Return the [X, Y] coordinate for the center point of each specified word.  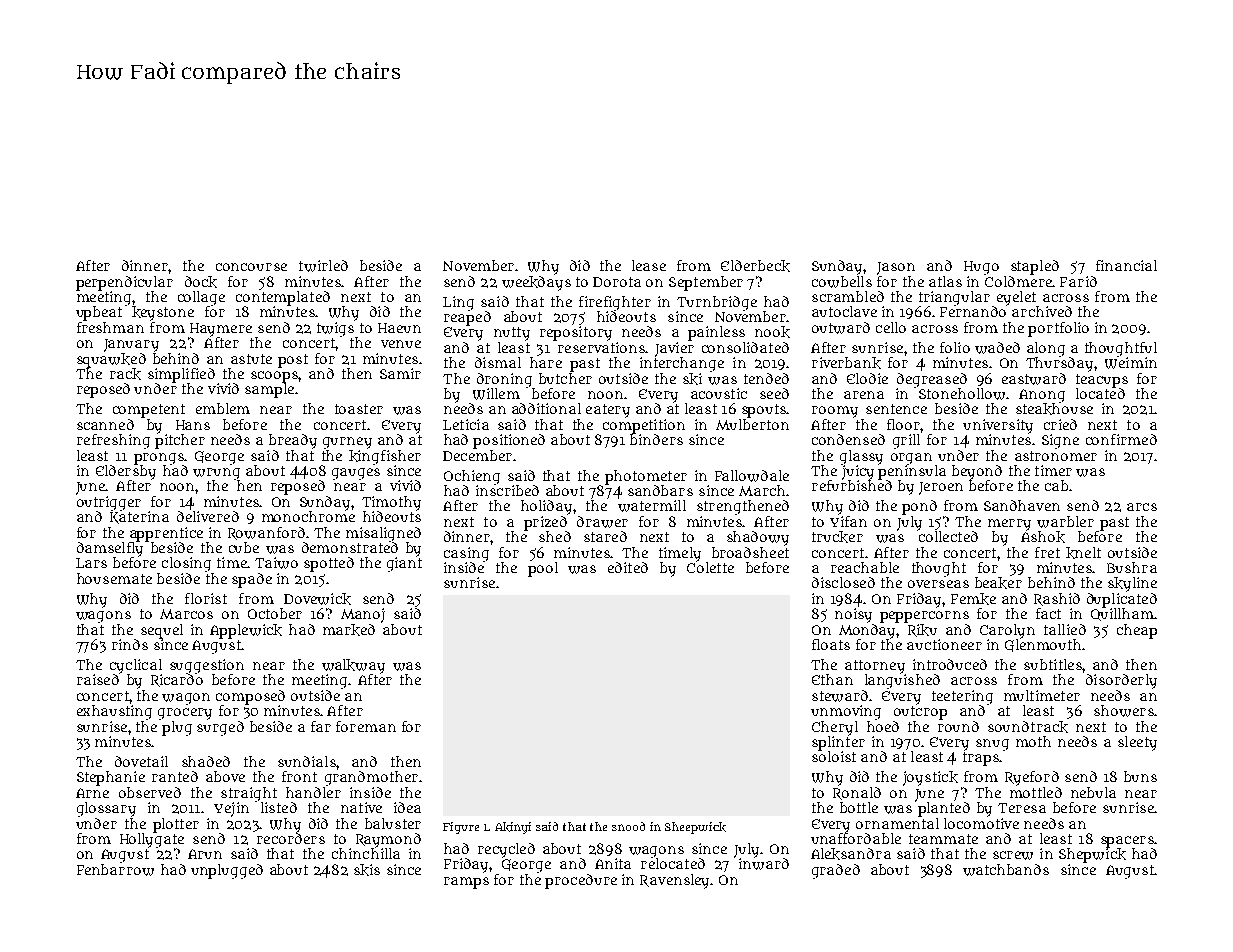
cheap [1137, 631]
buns [1140, 776]
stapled [1035, 267]
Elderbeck [755, 266]
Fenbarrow [115, 870]
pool [543, 569]
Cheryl [835, 728]
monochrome [308, 516]
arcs [1142, 507]
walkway [353, 666]
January [131, 345]
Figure [461, 828]
